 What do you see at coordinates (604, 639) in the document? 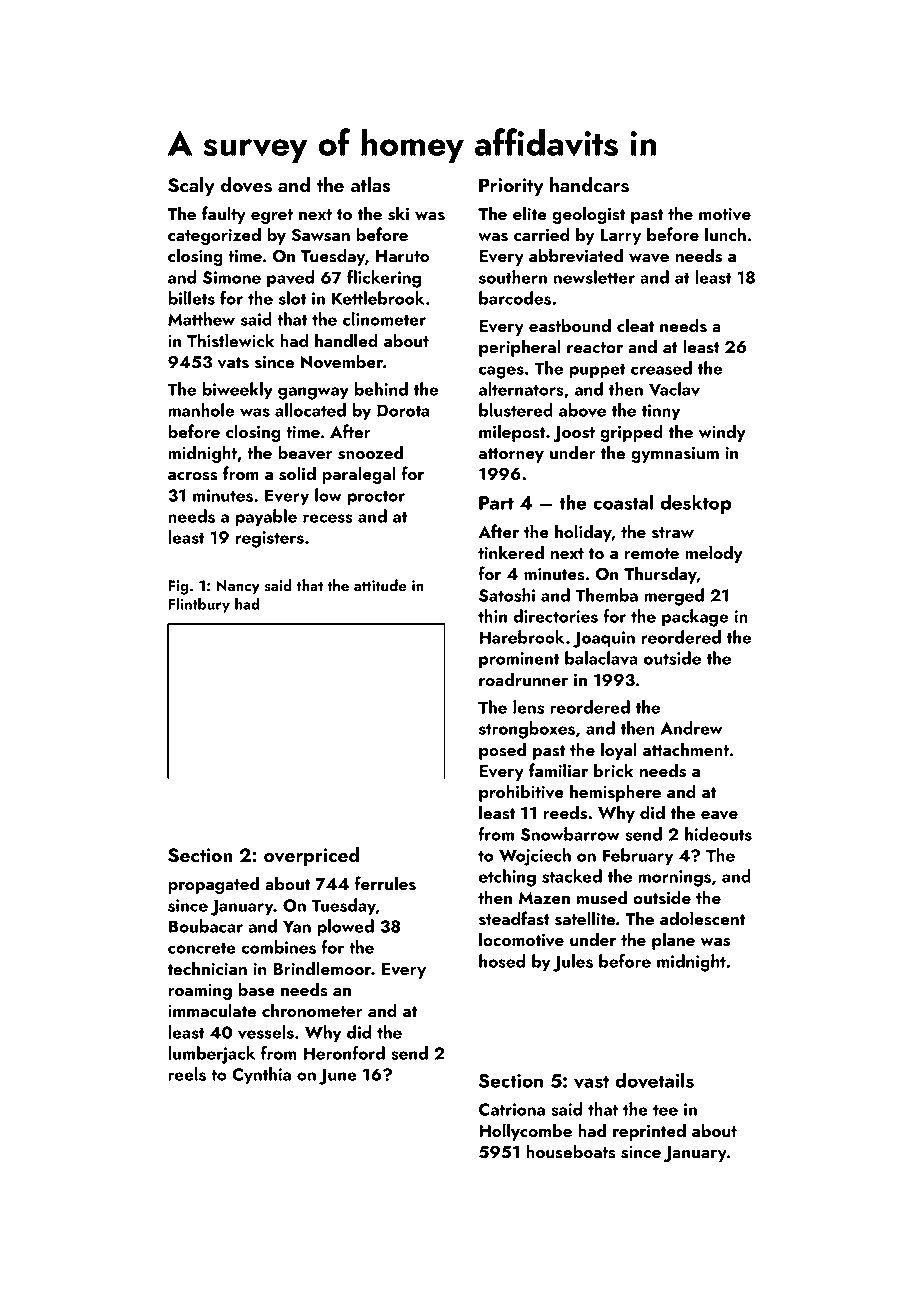
I see `Joaquin` at bounding box center [604, 639].
